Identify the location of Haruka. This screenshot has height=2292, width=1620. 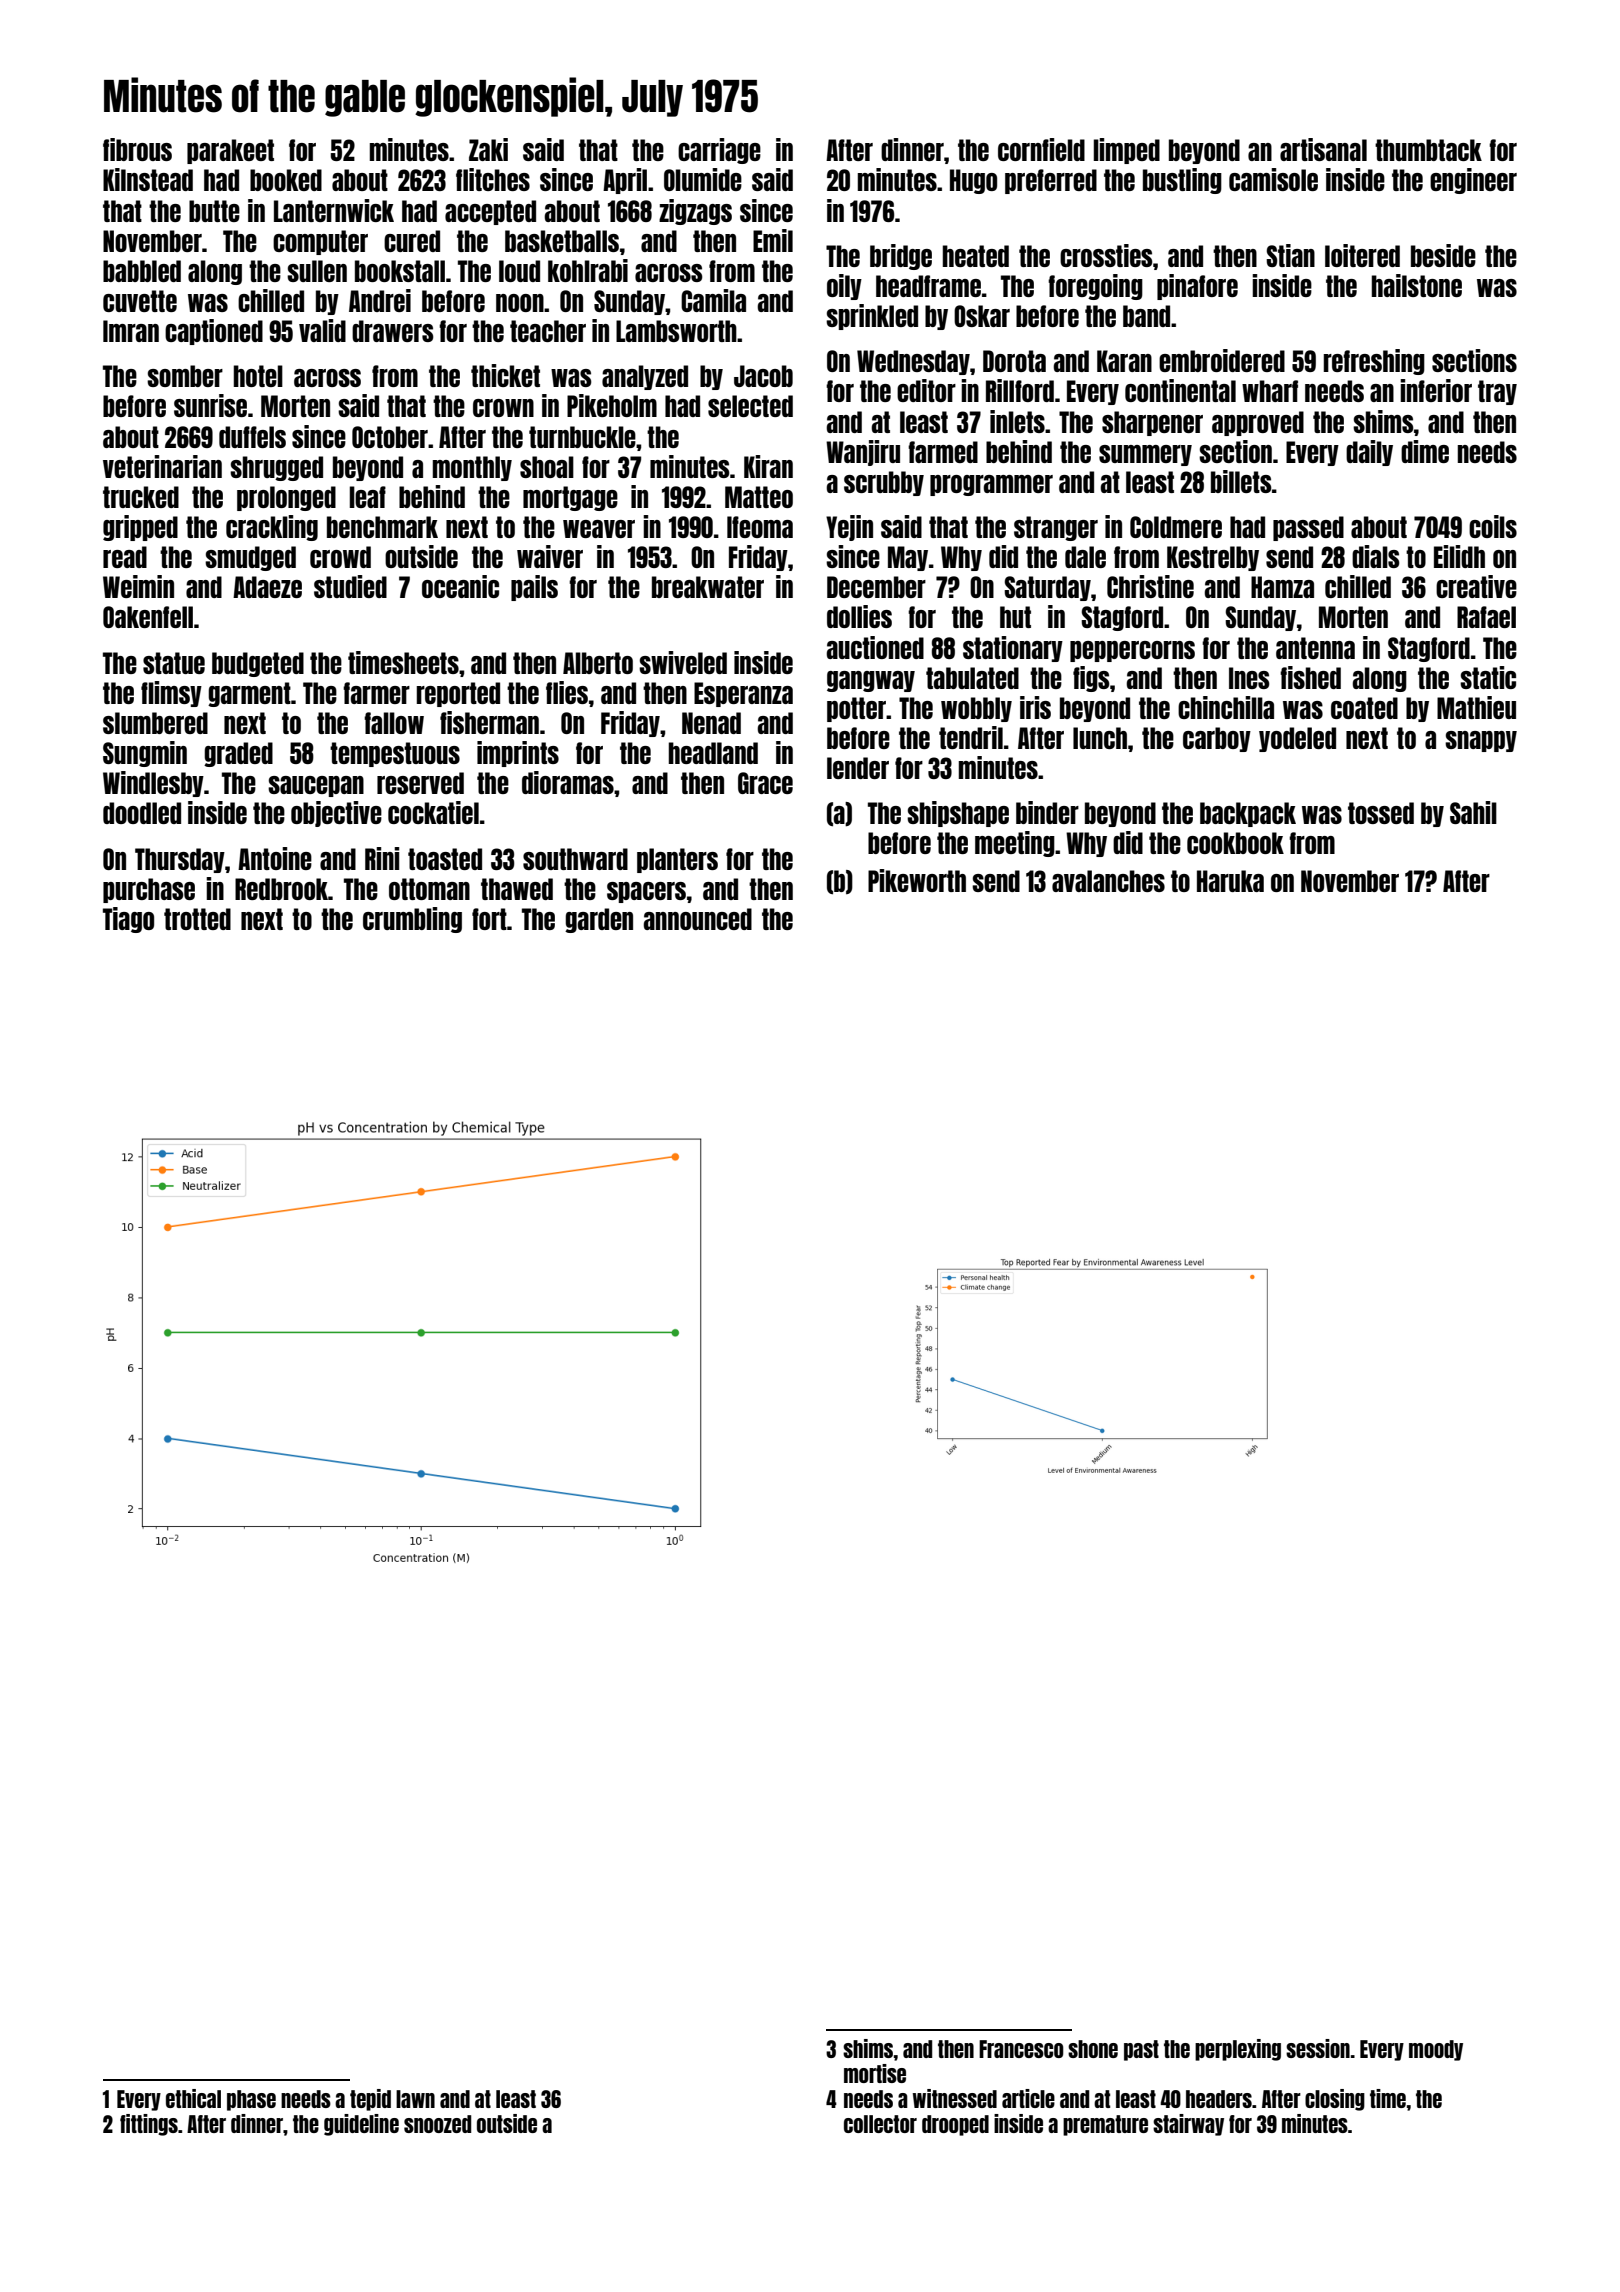
(1230, 881).
